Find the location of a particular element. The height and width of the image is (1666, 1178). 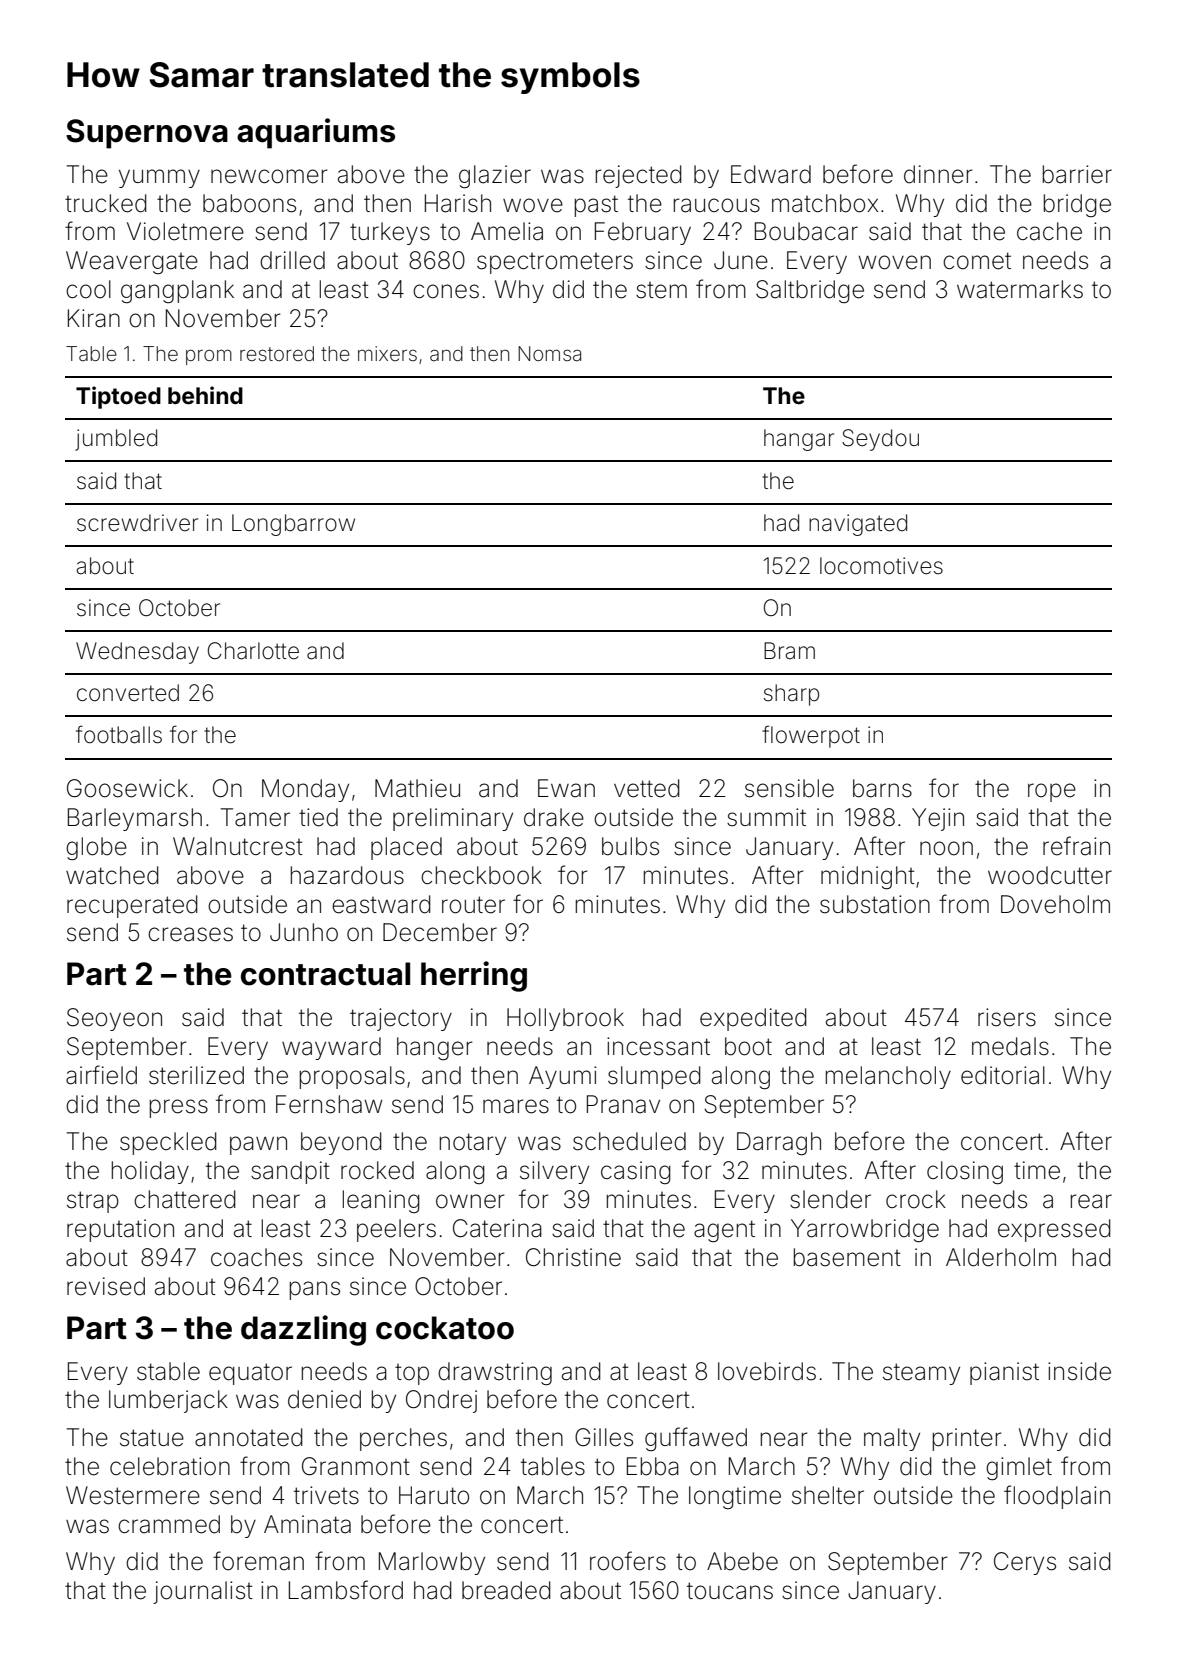

Ewan is located at coordinates (566, 788).
